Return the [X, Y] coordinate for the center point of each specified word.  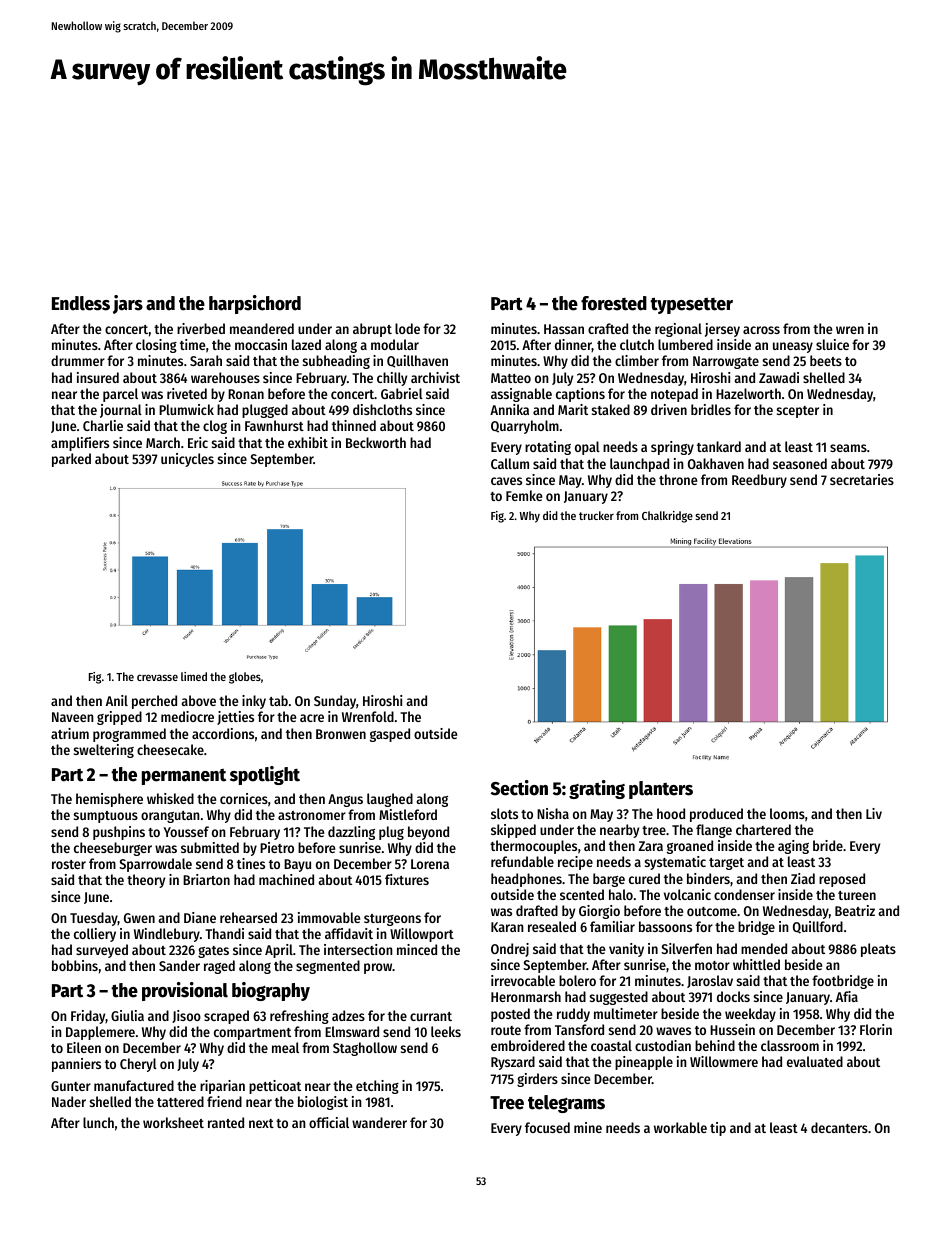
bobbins [75, 965]
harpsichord [255, 304]
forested [614, 303]
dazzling [351, 833]
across [761, 330]
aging [793, 847]
